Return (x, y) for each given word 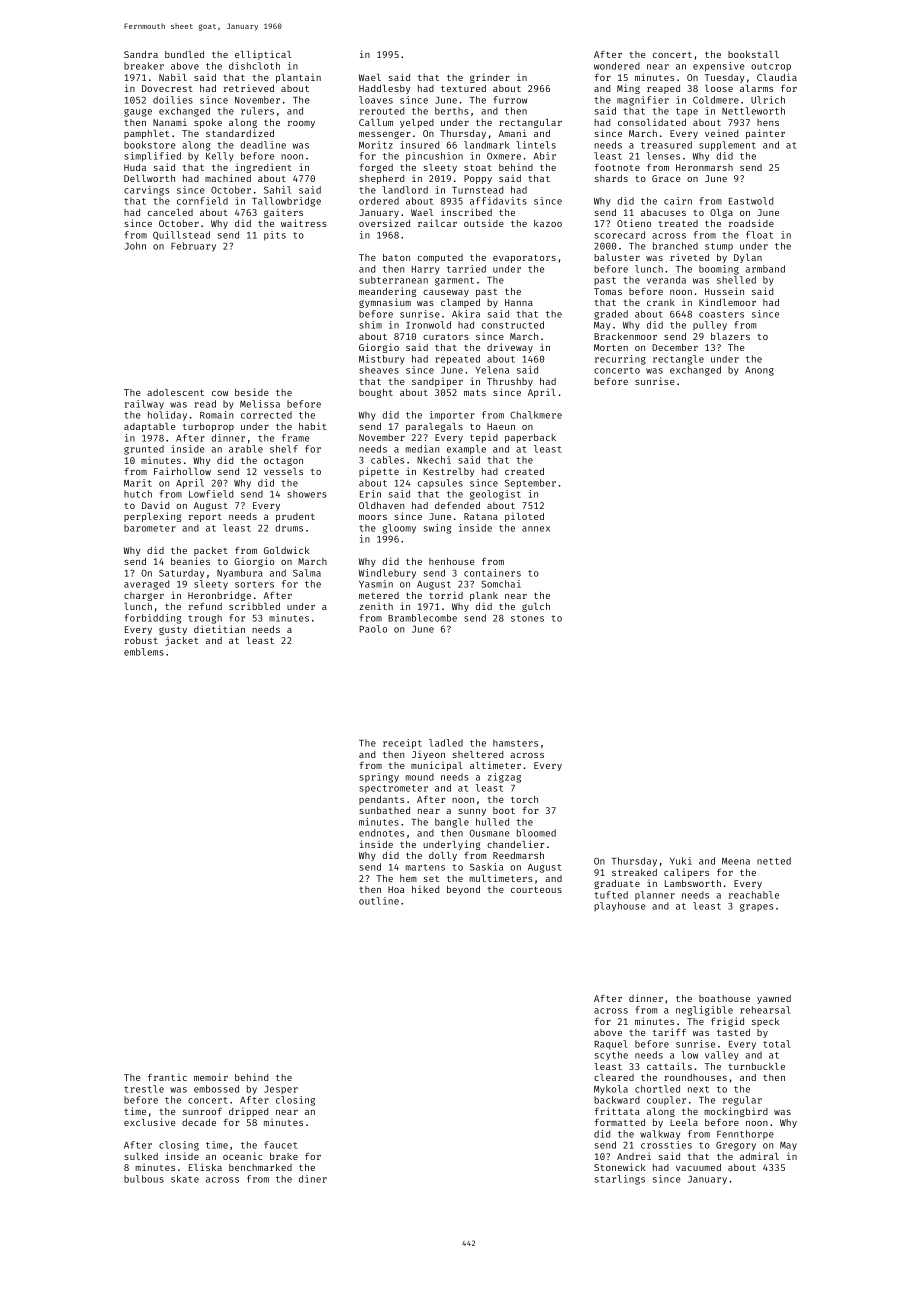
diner (313, 1179)
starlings (620, 1180)
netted (774, 861)
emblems (144, 652)
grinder (490, 78)
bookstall (753, 54)
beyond (463, 890)
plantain (298, 78)
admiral (759, 1156)
